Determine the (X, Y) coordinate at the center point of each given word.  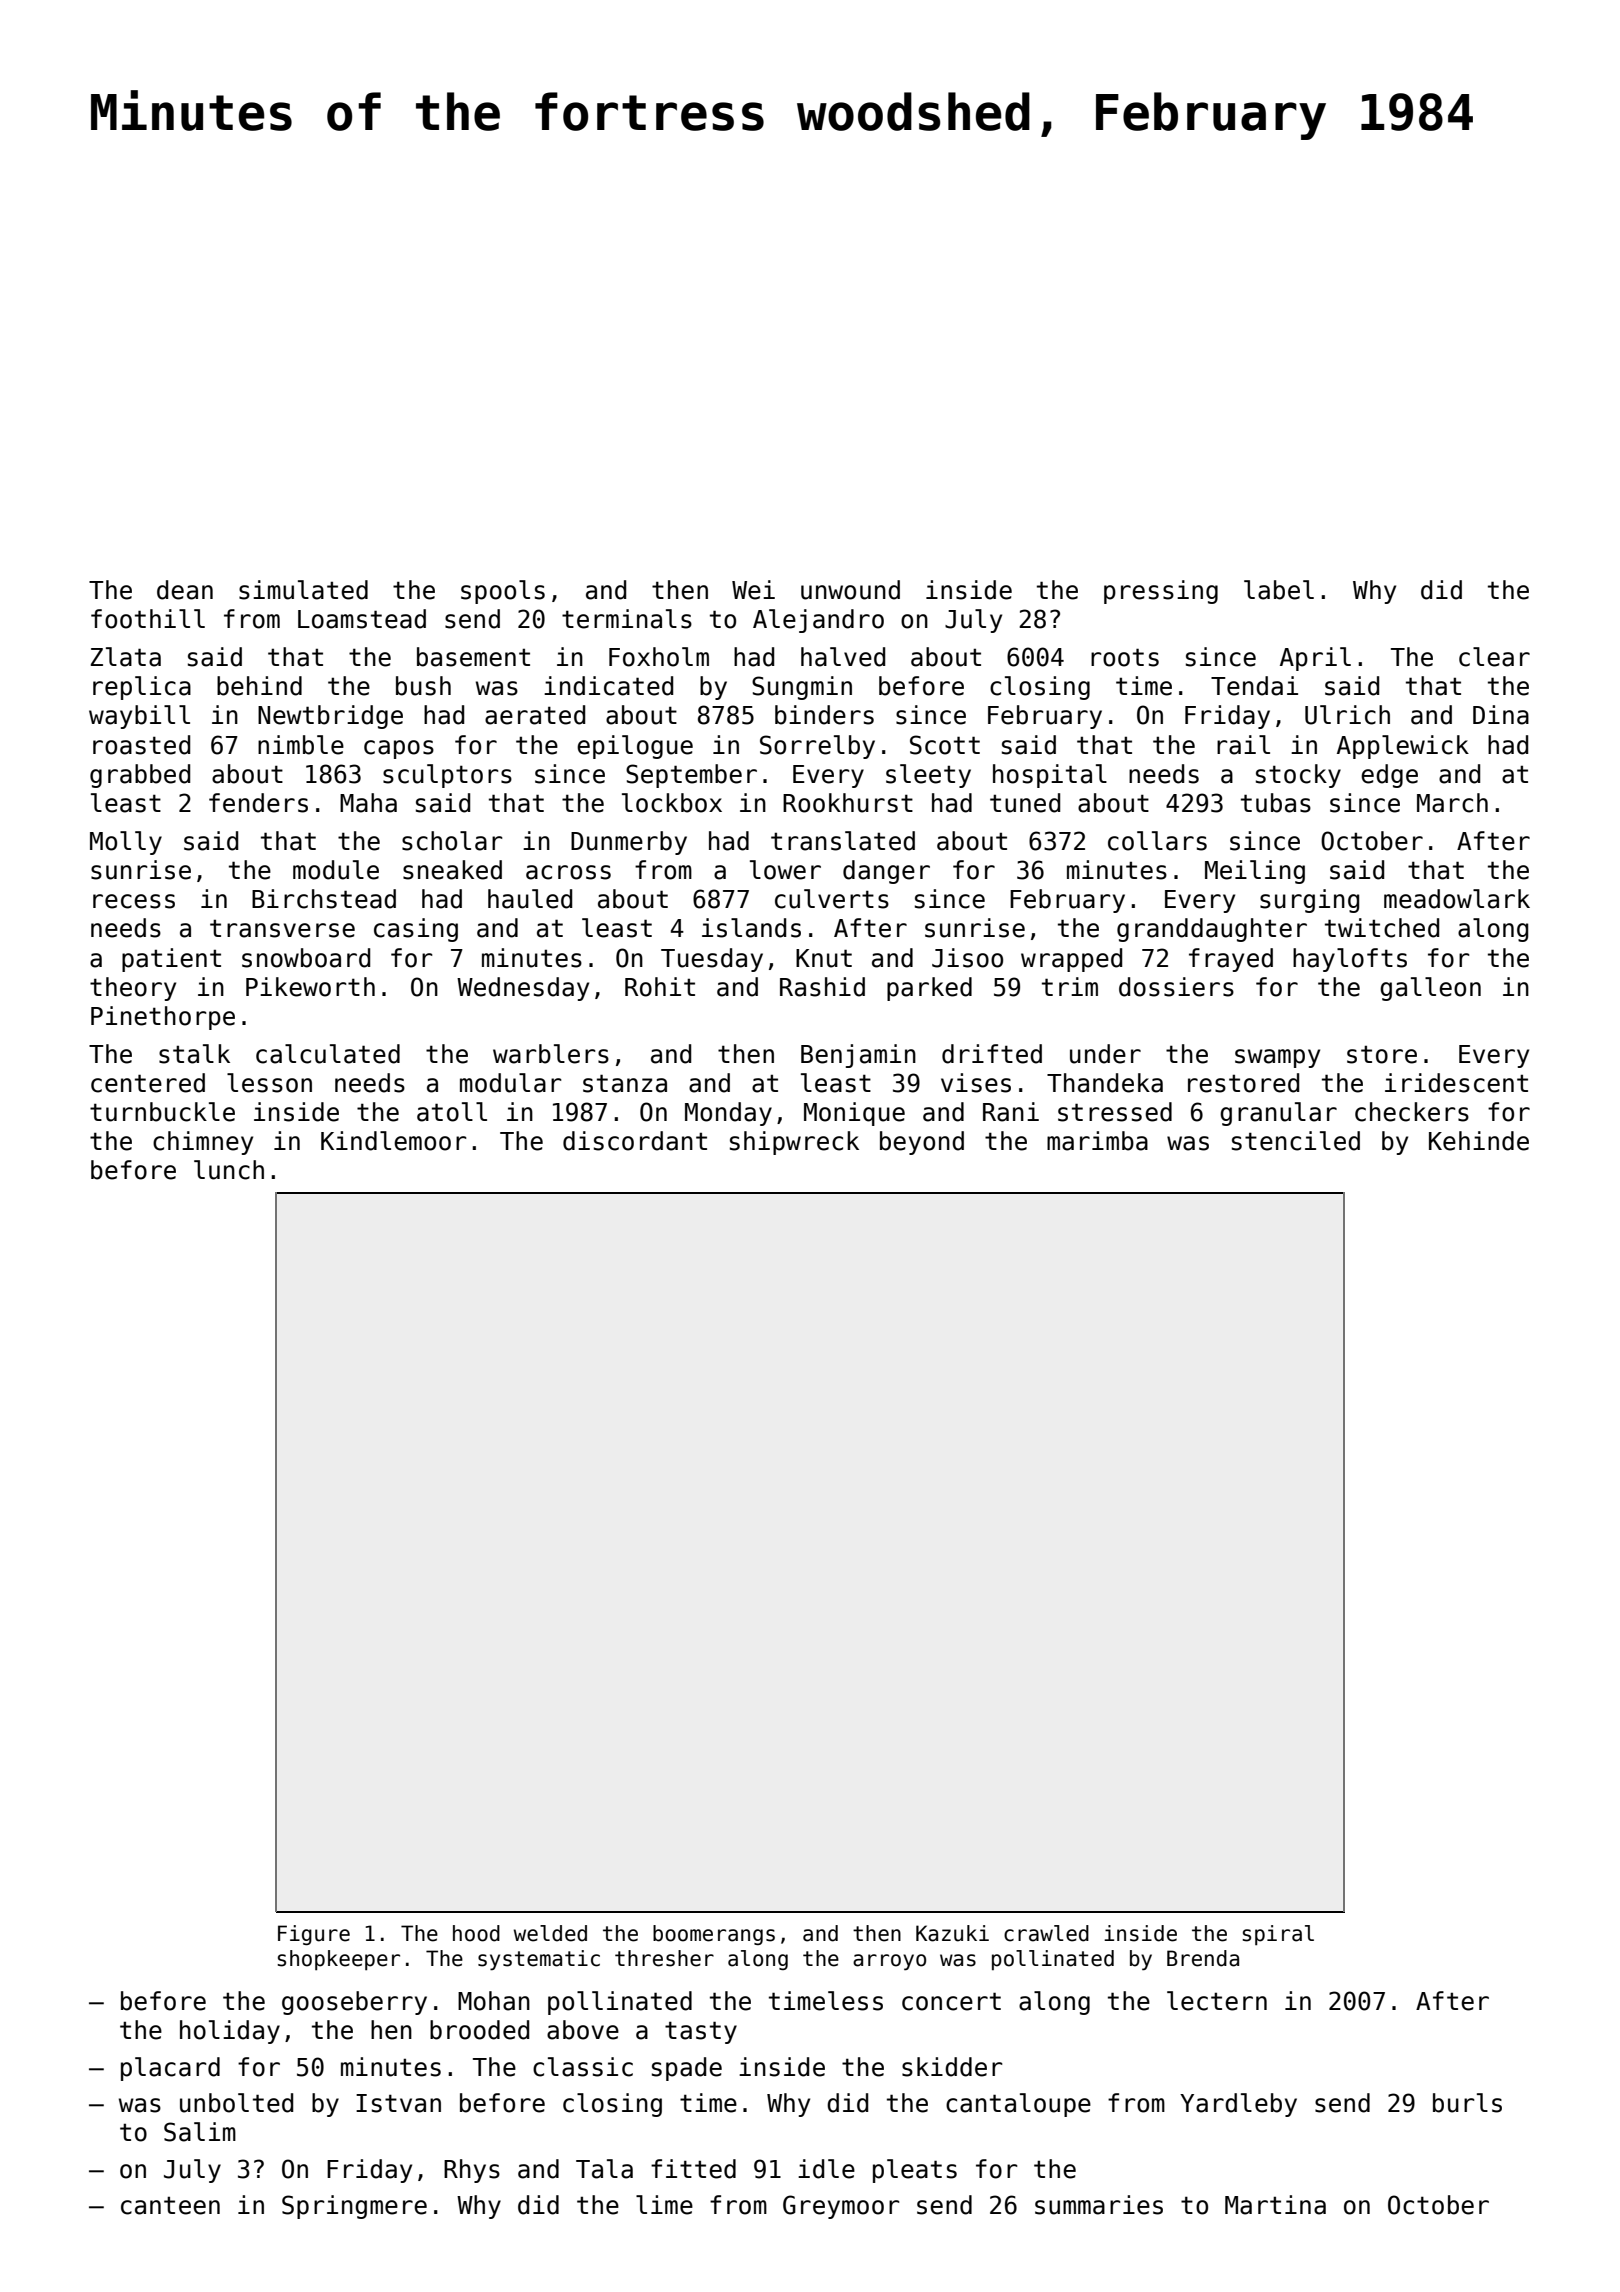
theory (133, 989)
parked (929, 989)
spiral (1278, 1935)
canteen (170, 2205)
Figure (314, 1935)
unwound (850, 590)
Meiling (1255, 872)
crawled (1046, 1933)
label (1279, 590)
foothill (148, 619)
